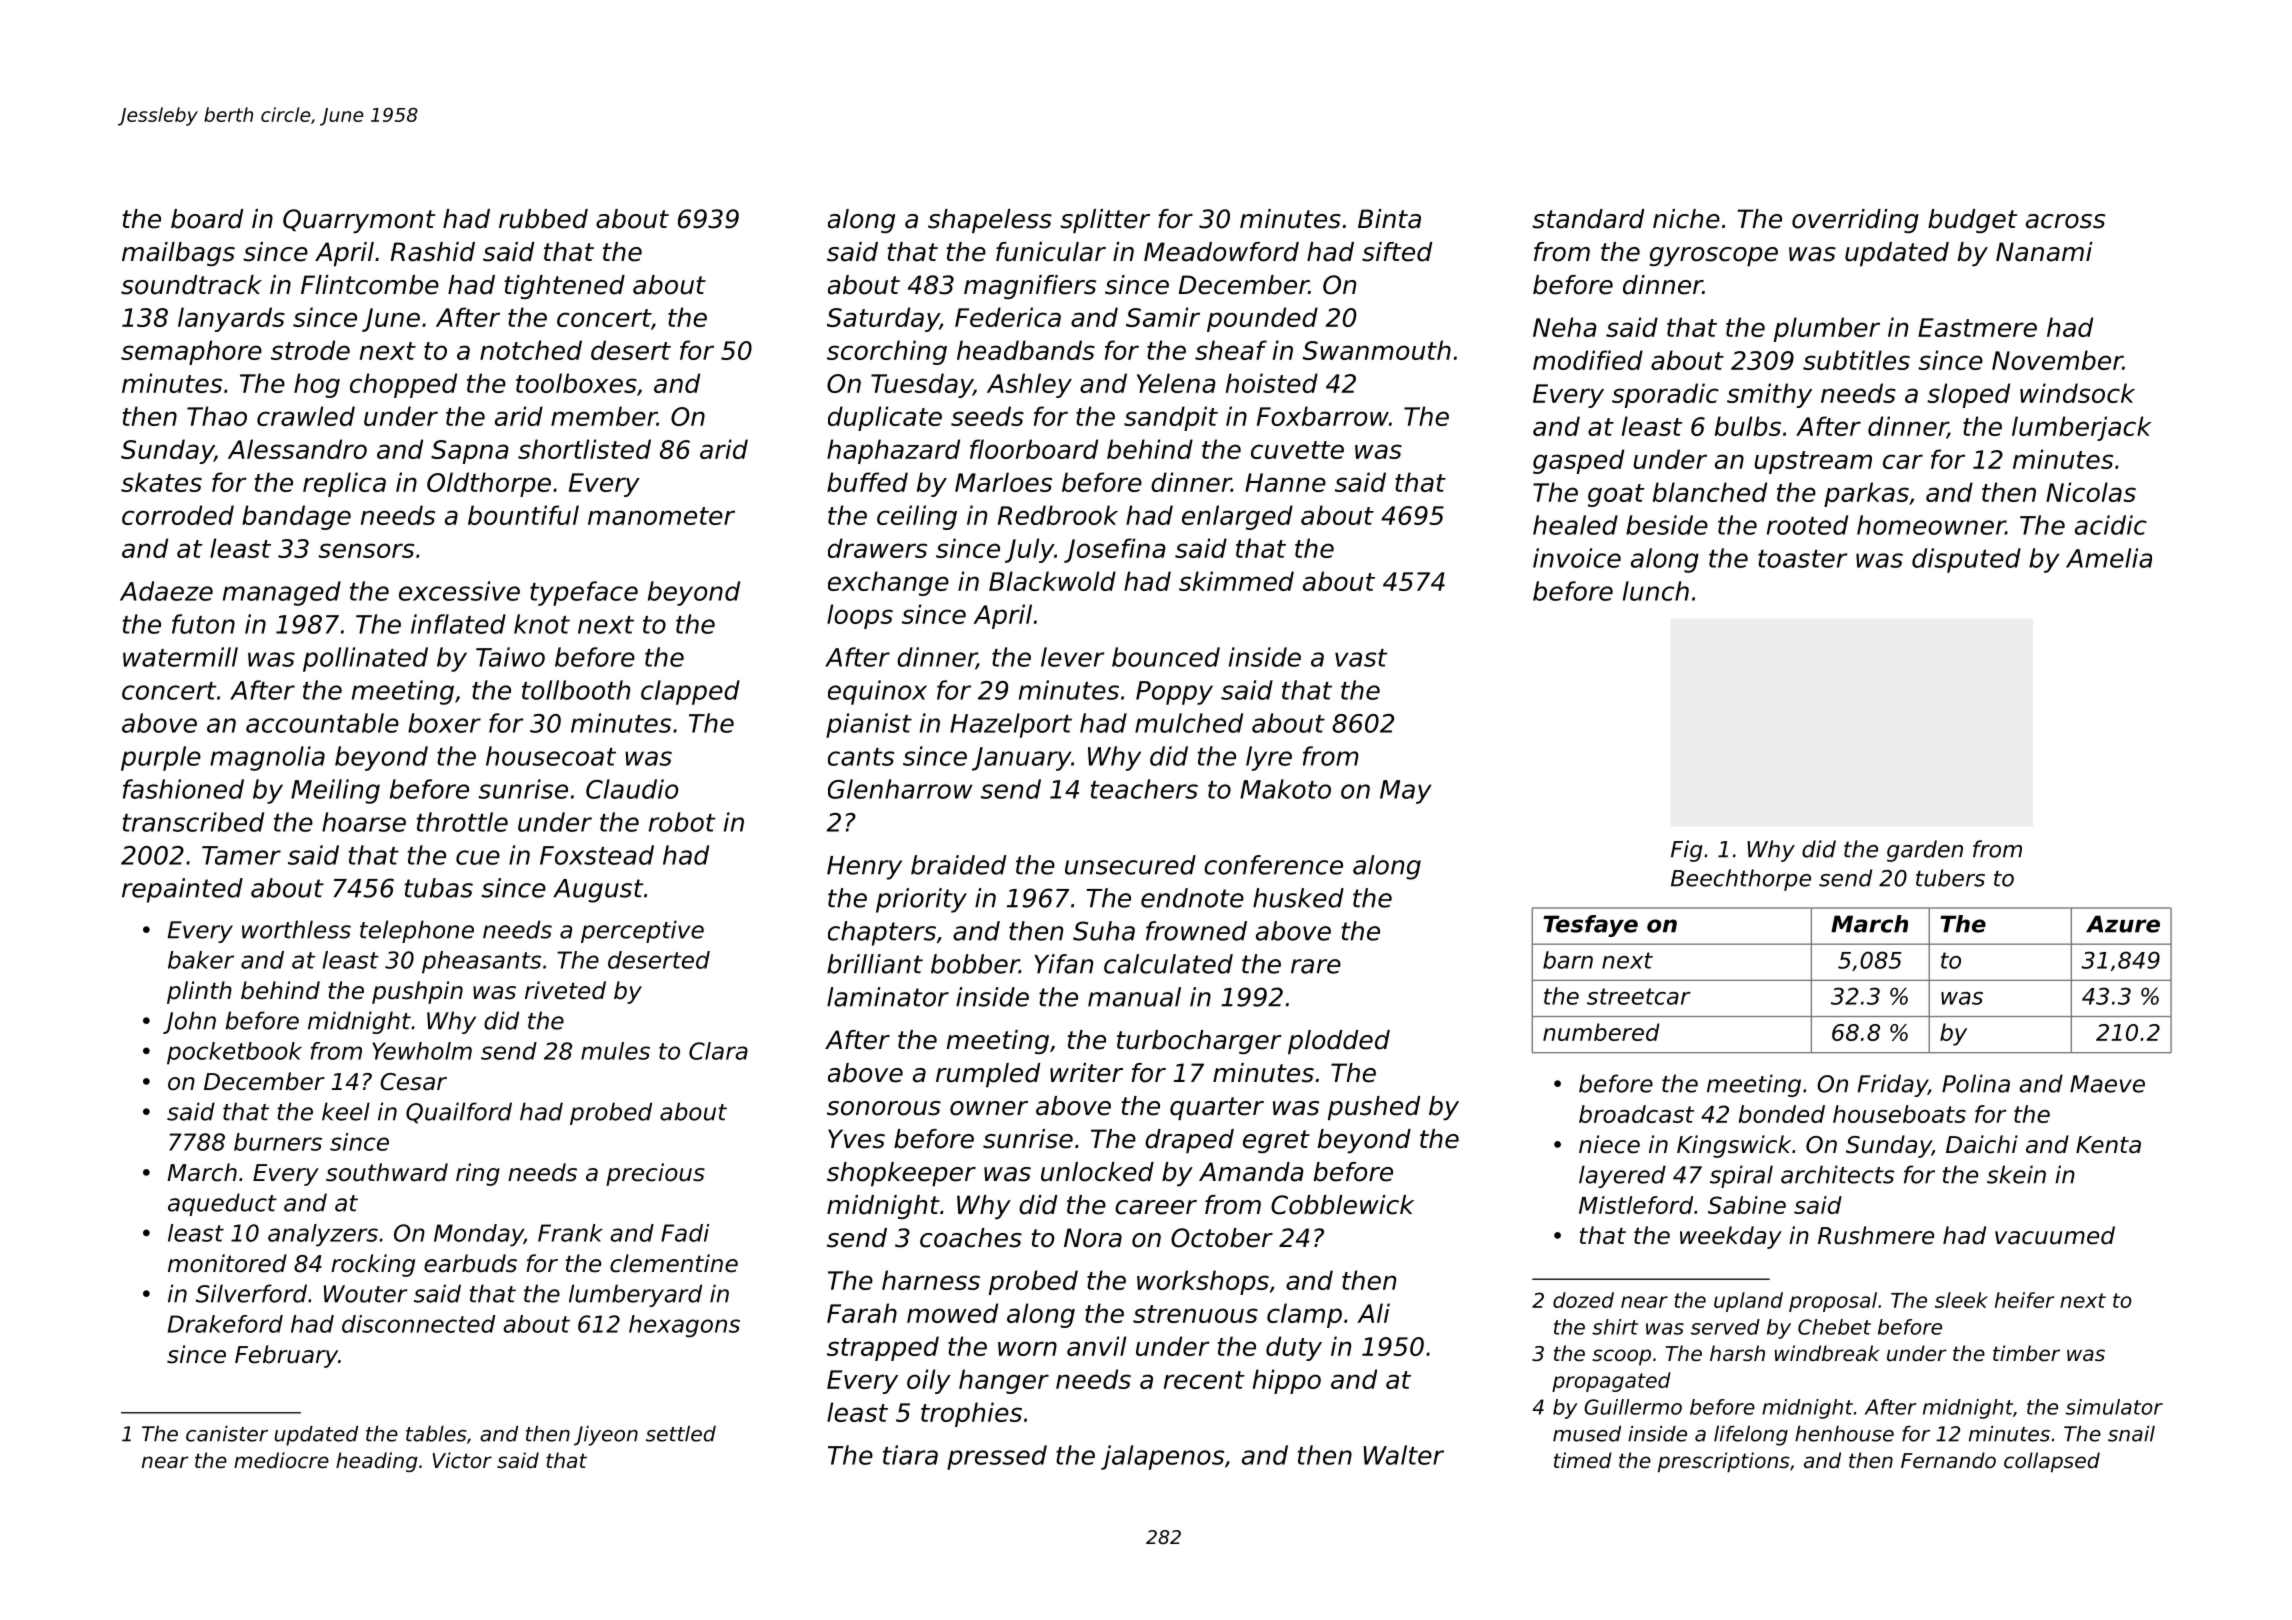  Describe the element at coordinates (1724, 1462) in the screenshot. I see `prescriptions` at that location.
